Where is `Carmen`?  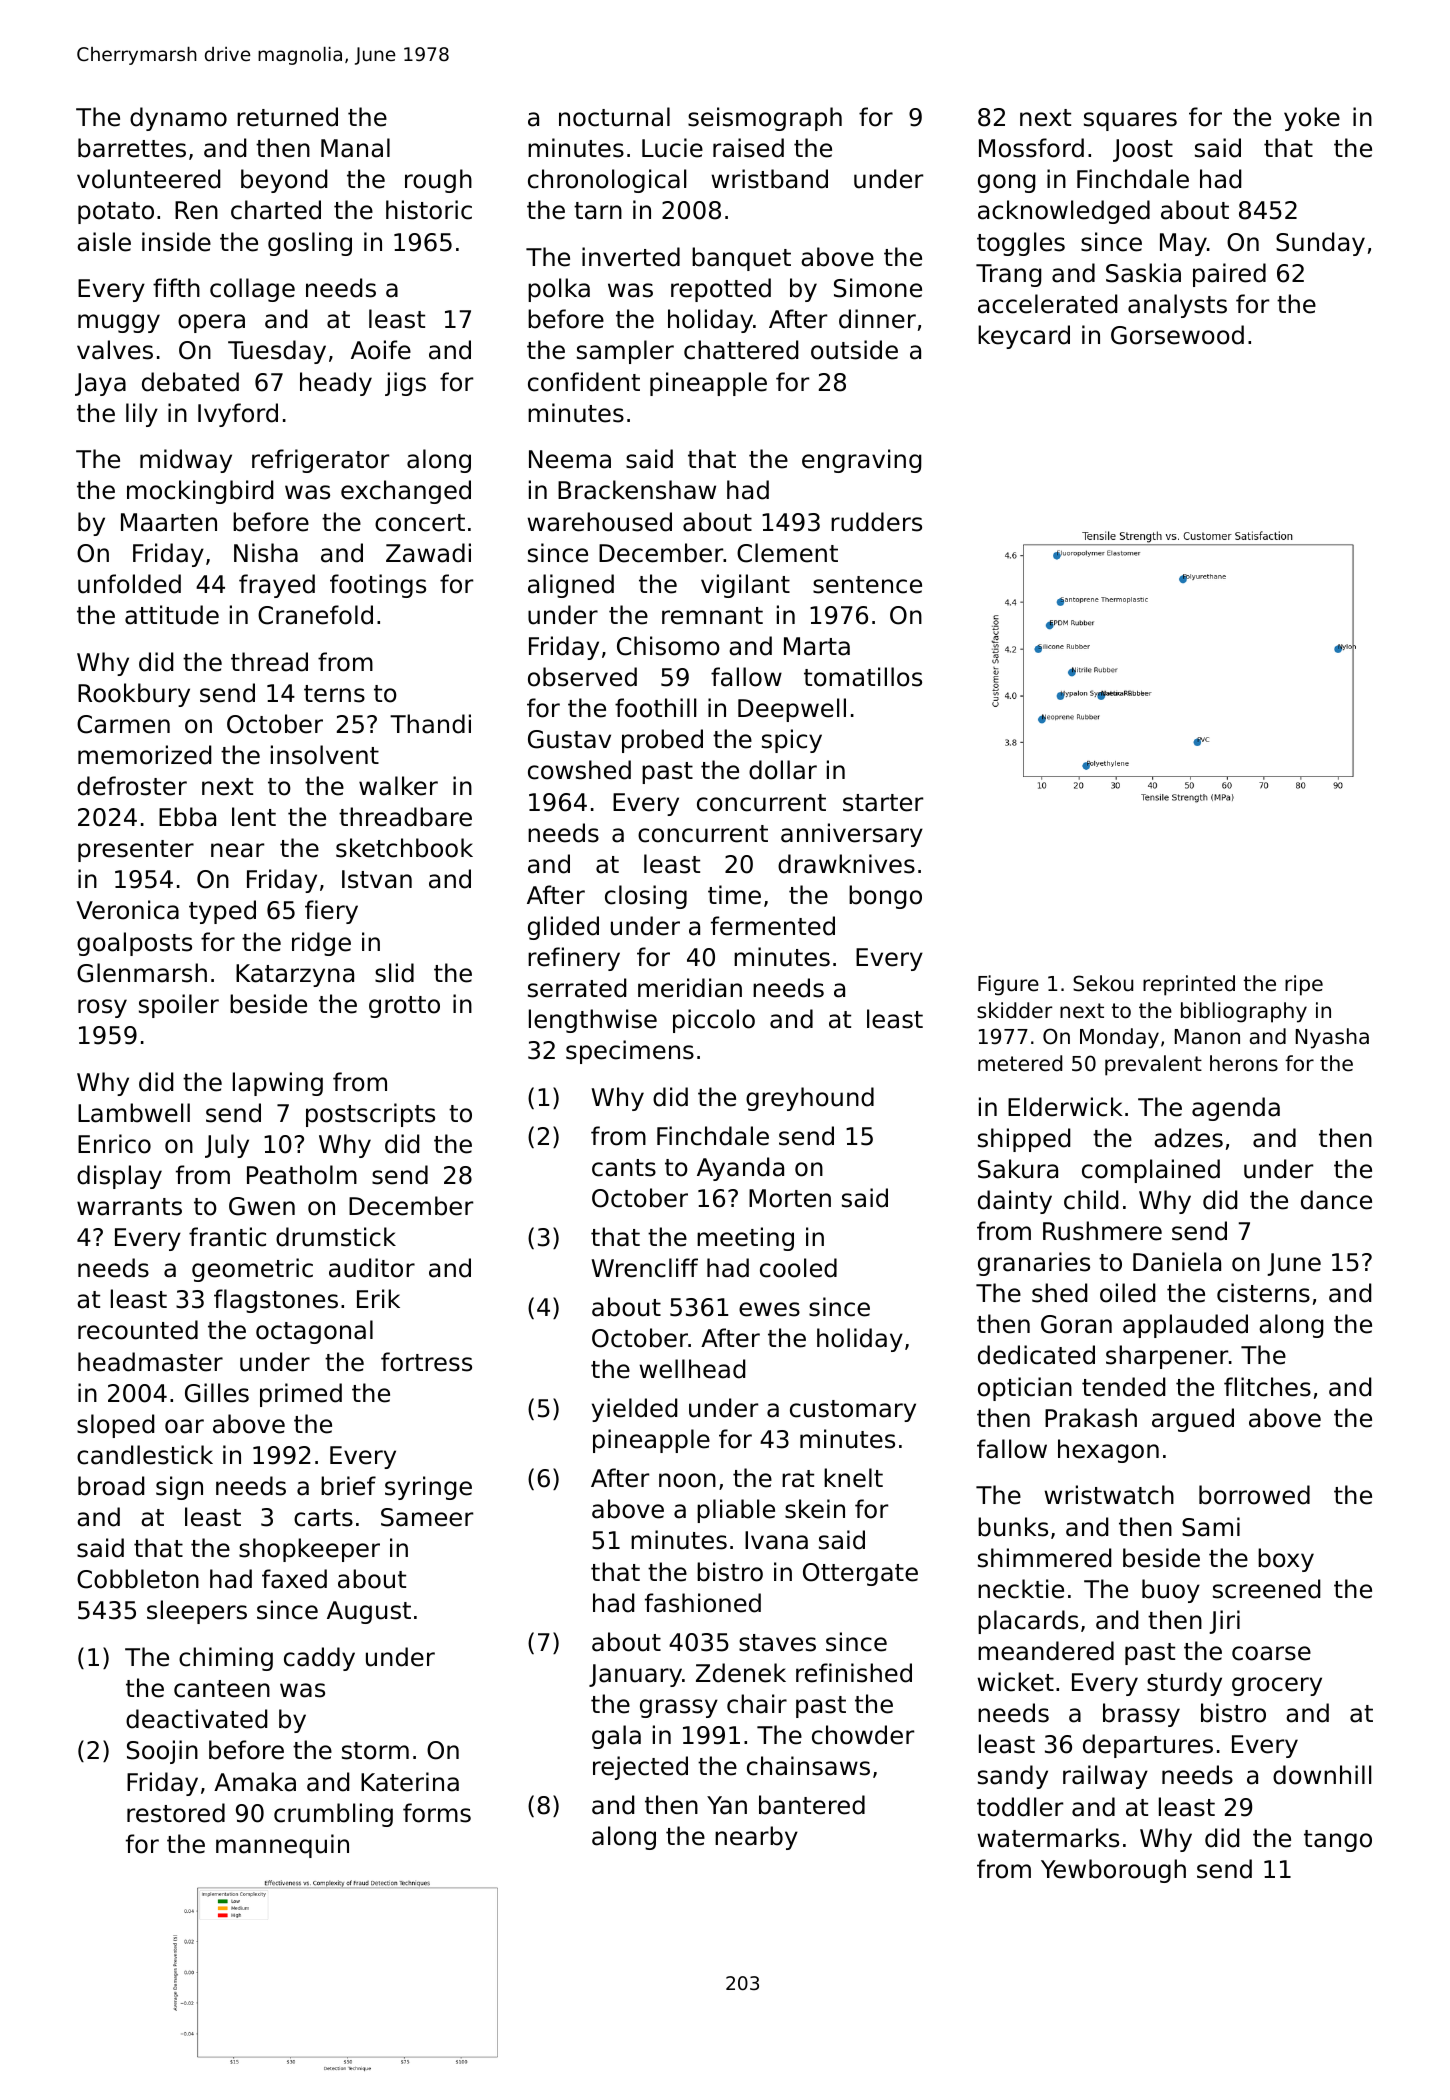 Carmen is located at coordinates (123, 724).
